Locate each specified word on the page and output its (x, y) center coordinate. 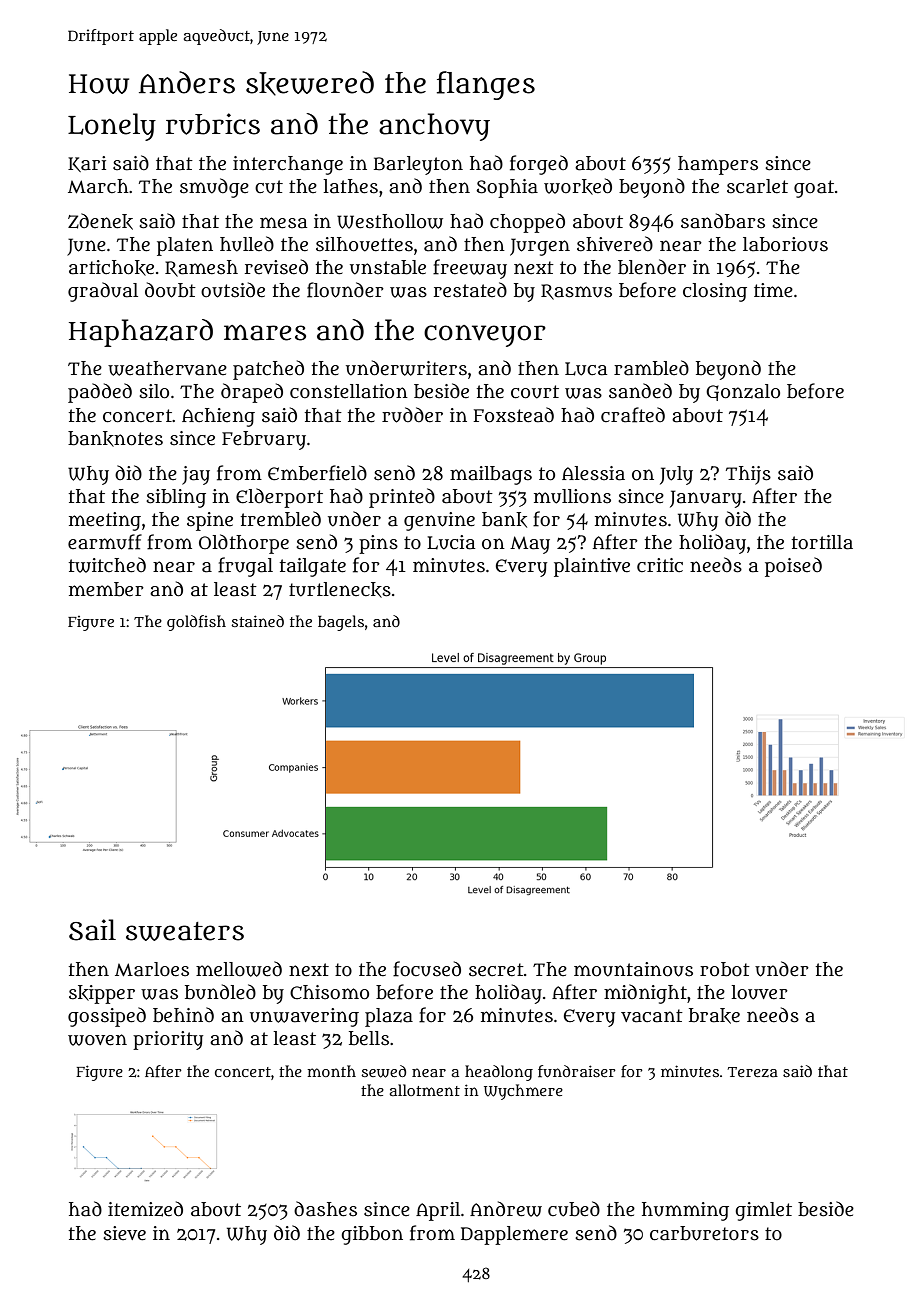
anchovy (434, 127)
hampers (718, 165)
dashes (325, 1209)
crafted (633, 415)
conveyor (485, 336)
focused (427, 969)
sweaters (185, 931)
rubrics (213, 124)
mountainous (633, 969)
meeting (105, 521)
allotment (424, 1090)
